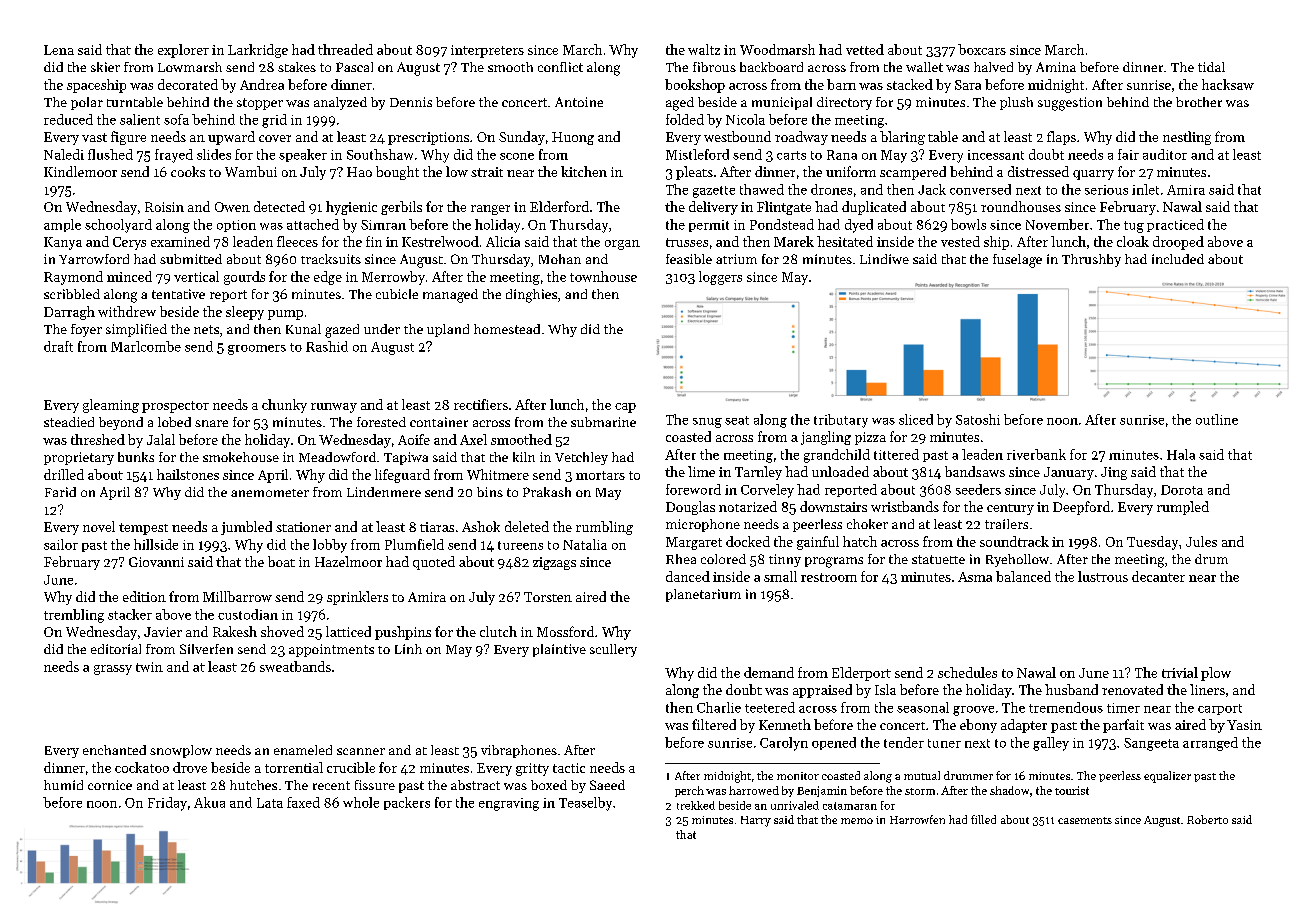  I want to click on torrential, so click(294, 767).
